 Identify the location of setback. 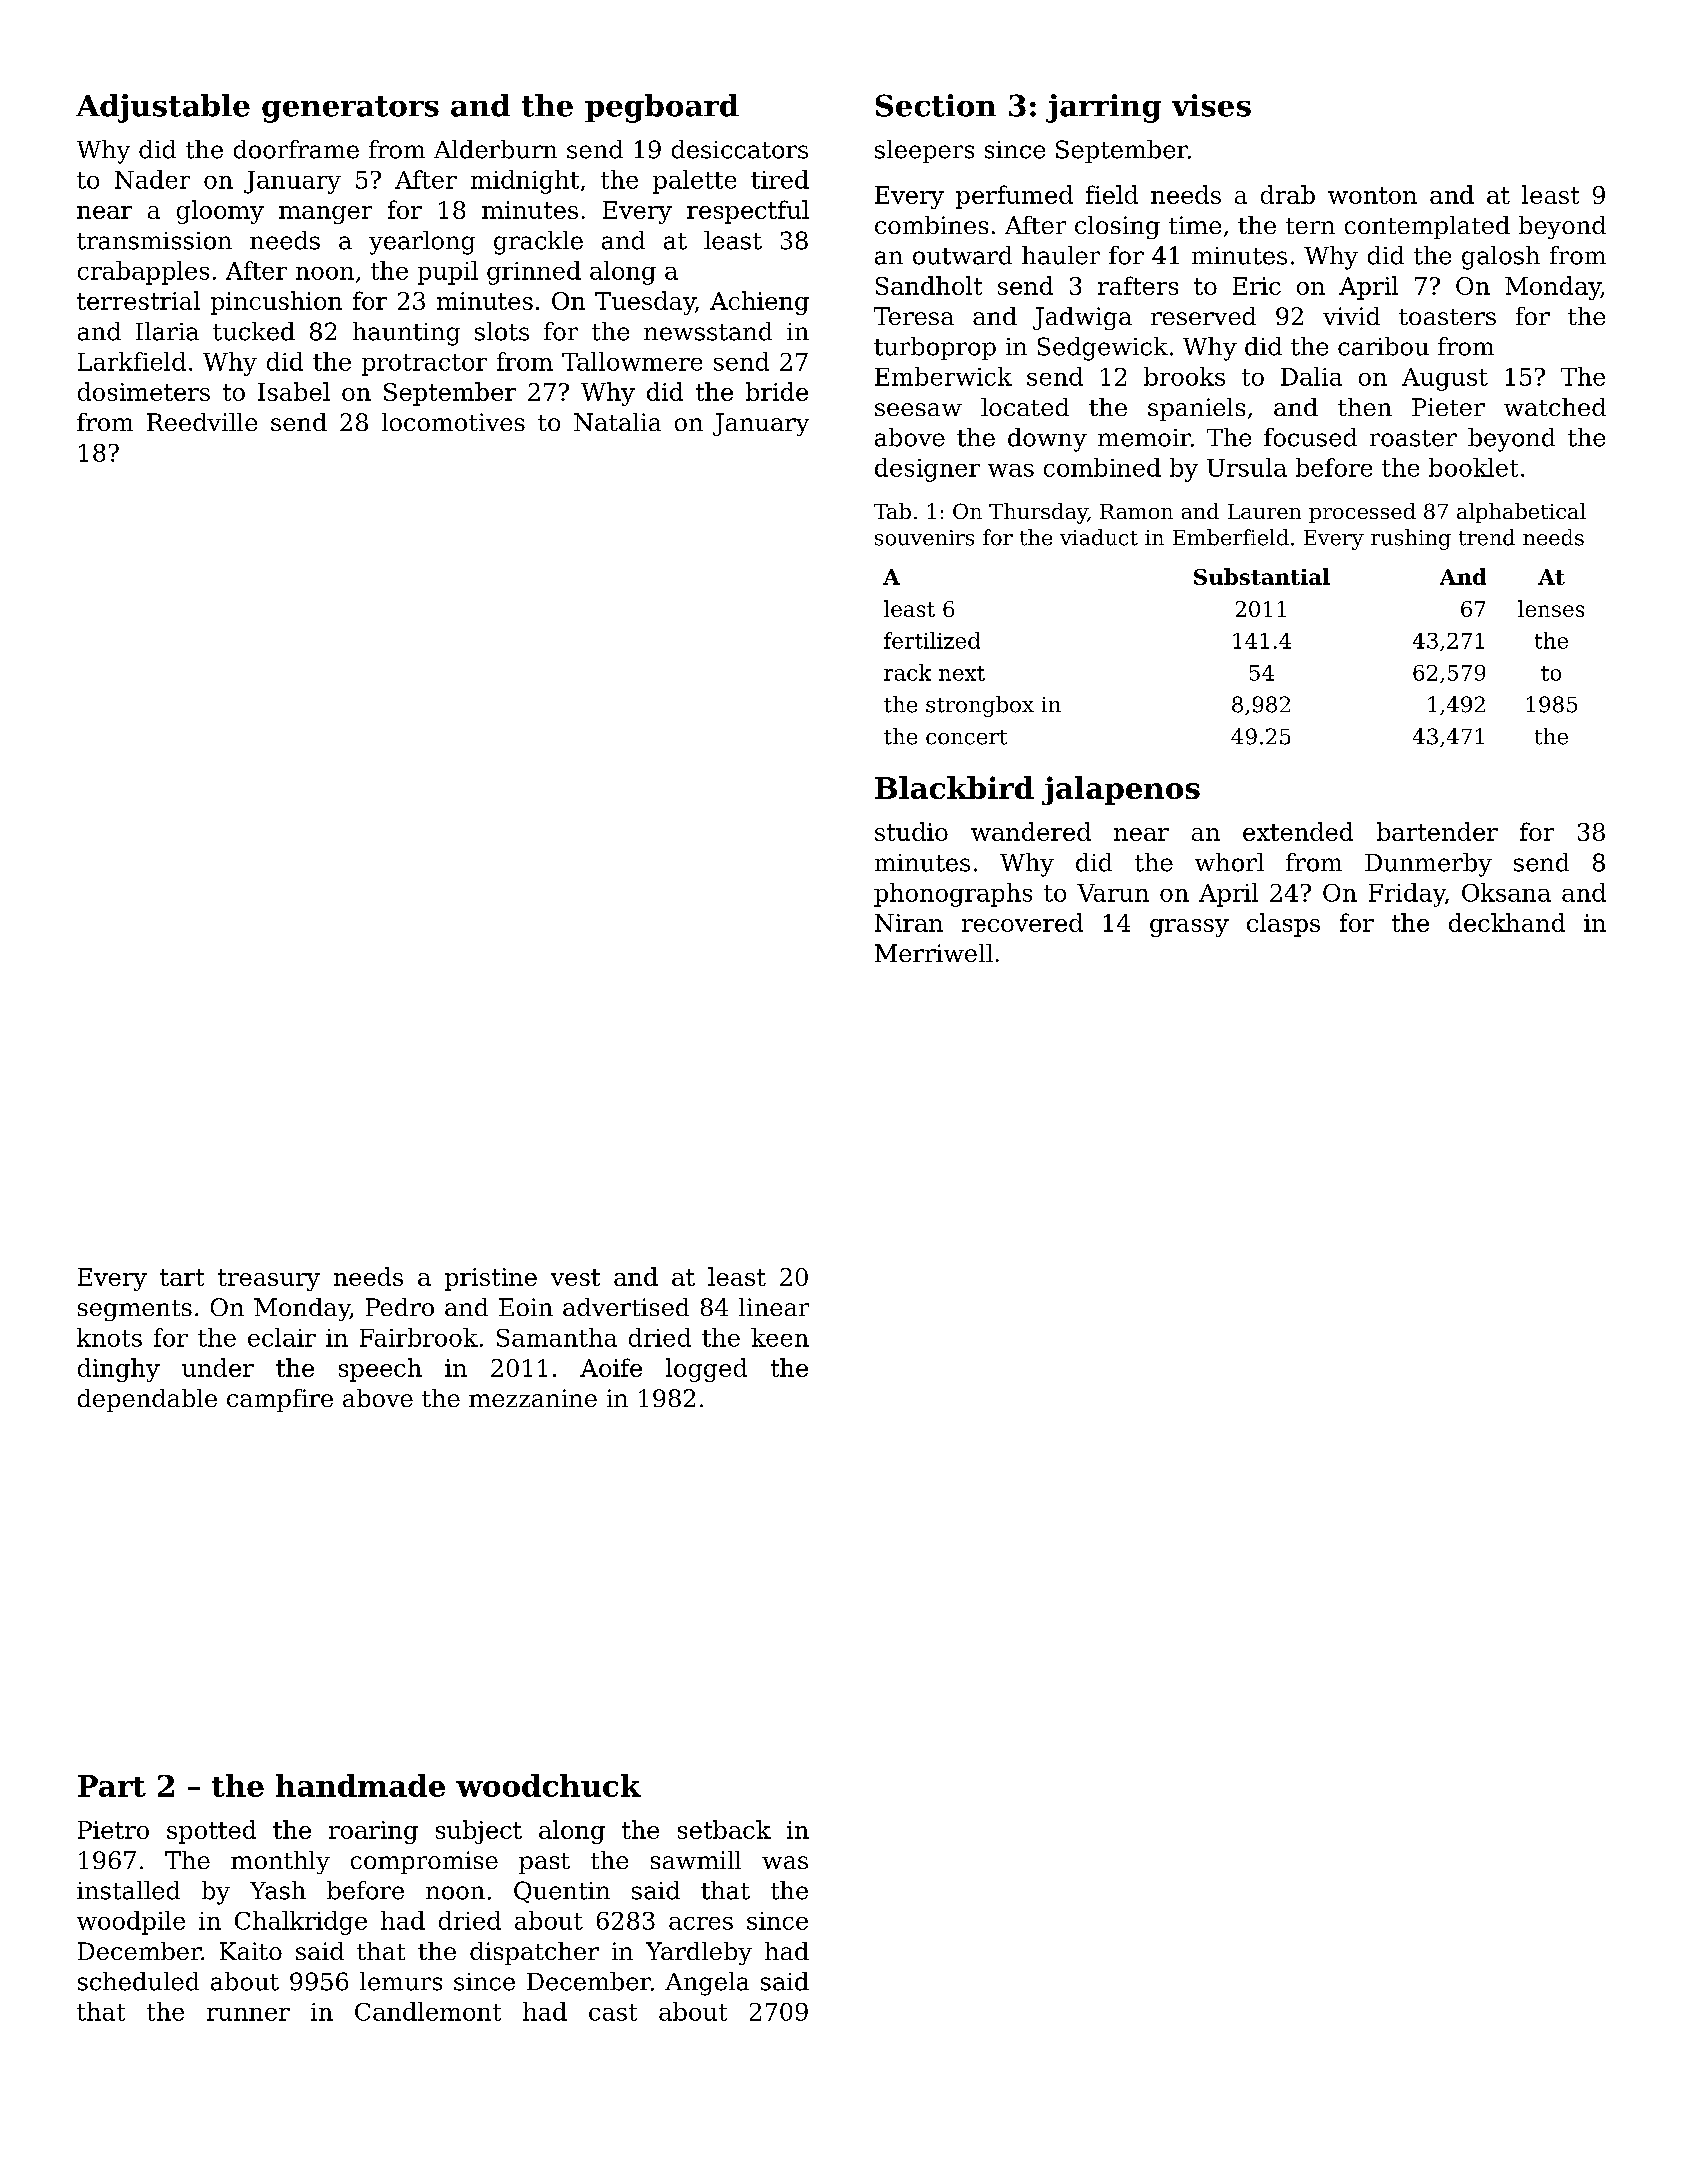
(724, 1829).
